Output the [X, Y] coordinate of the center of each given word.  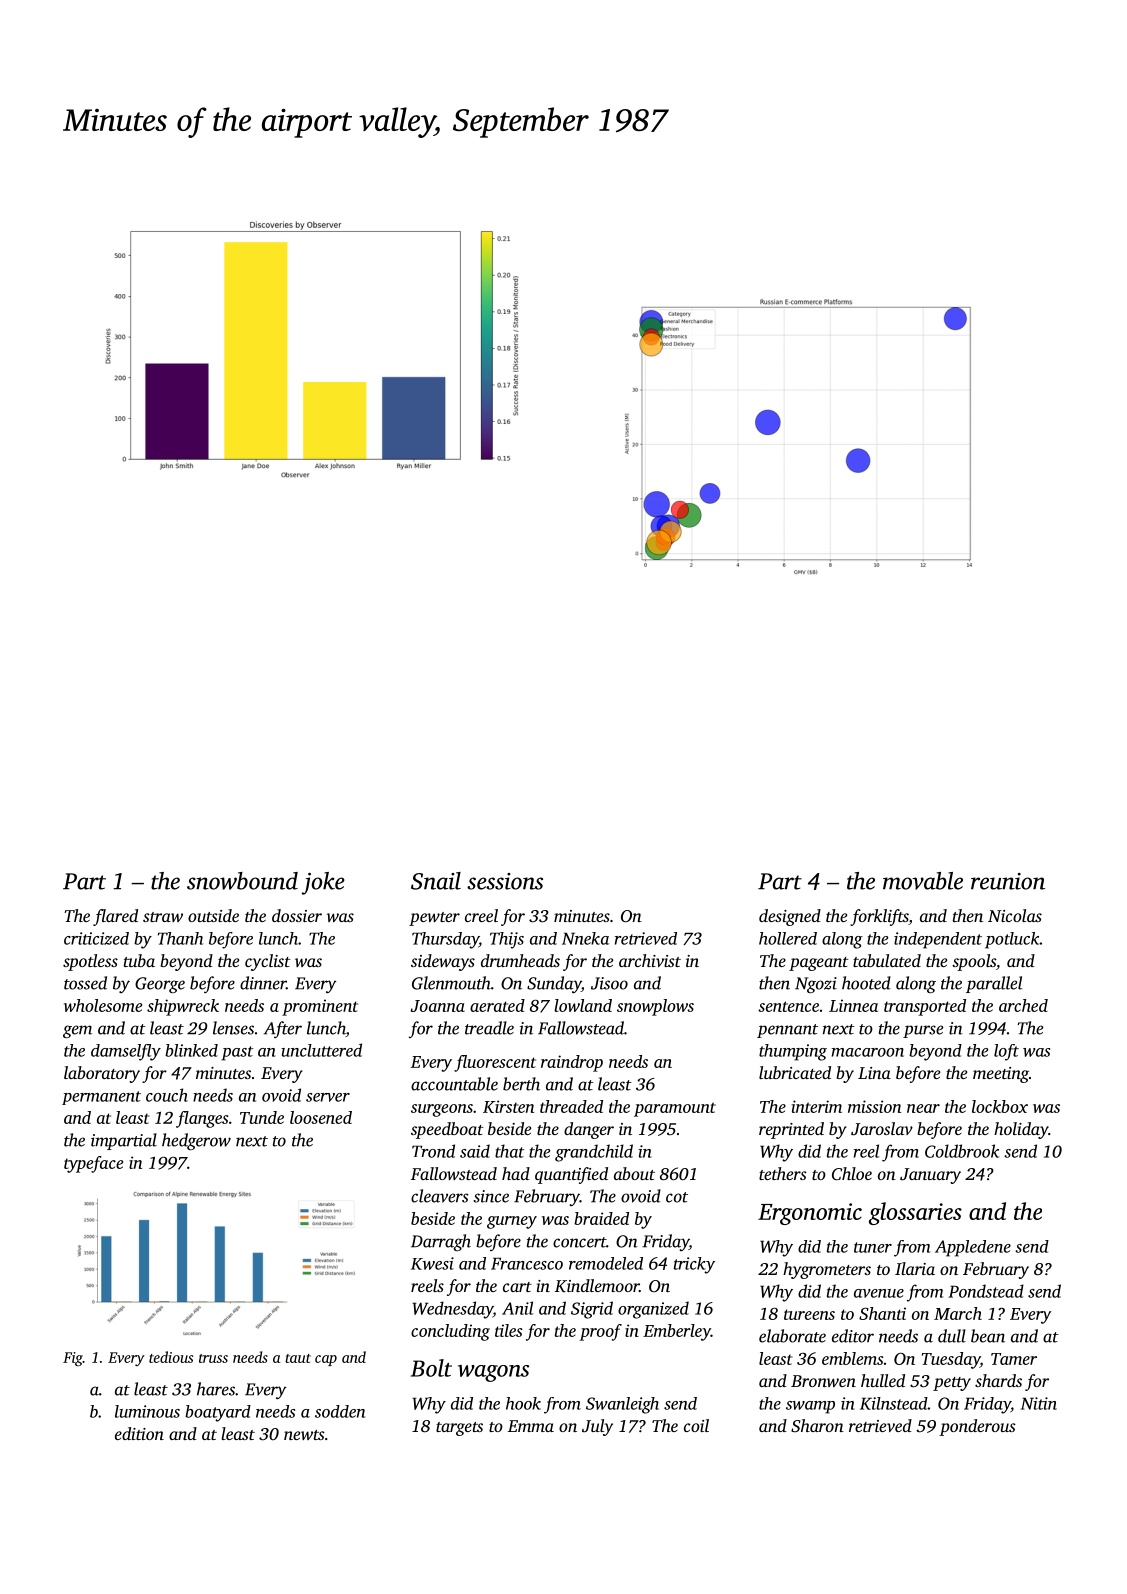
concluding [450, 1332]
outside [213, 915]
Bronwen [823, 1381]
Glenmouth [451, 983]
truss [213, 1358]
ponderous [977, 1427]
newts [304, 1435]
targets [459, 1429]
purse [923, 1031]
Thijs [507, 940]
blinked [191, 1050]
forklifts [879, 917]
